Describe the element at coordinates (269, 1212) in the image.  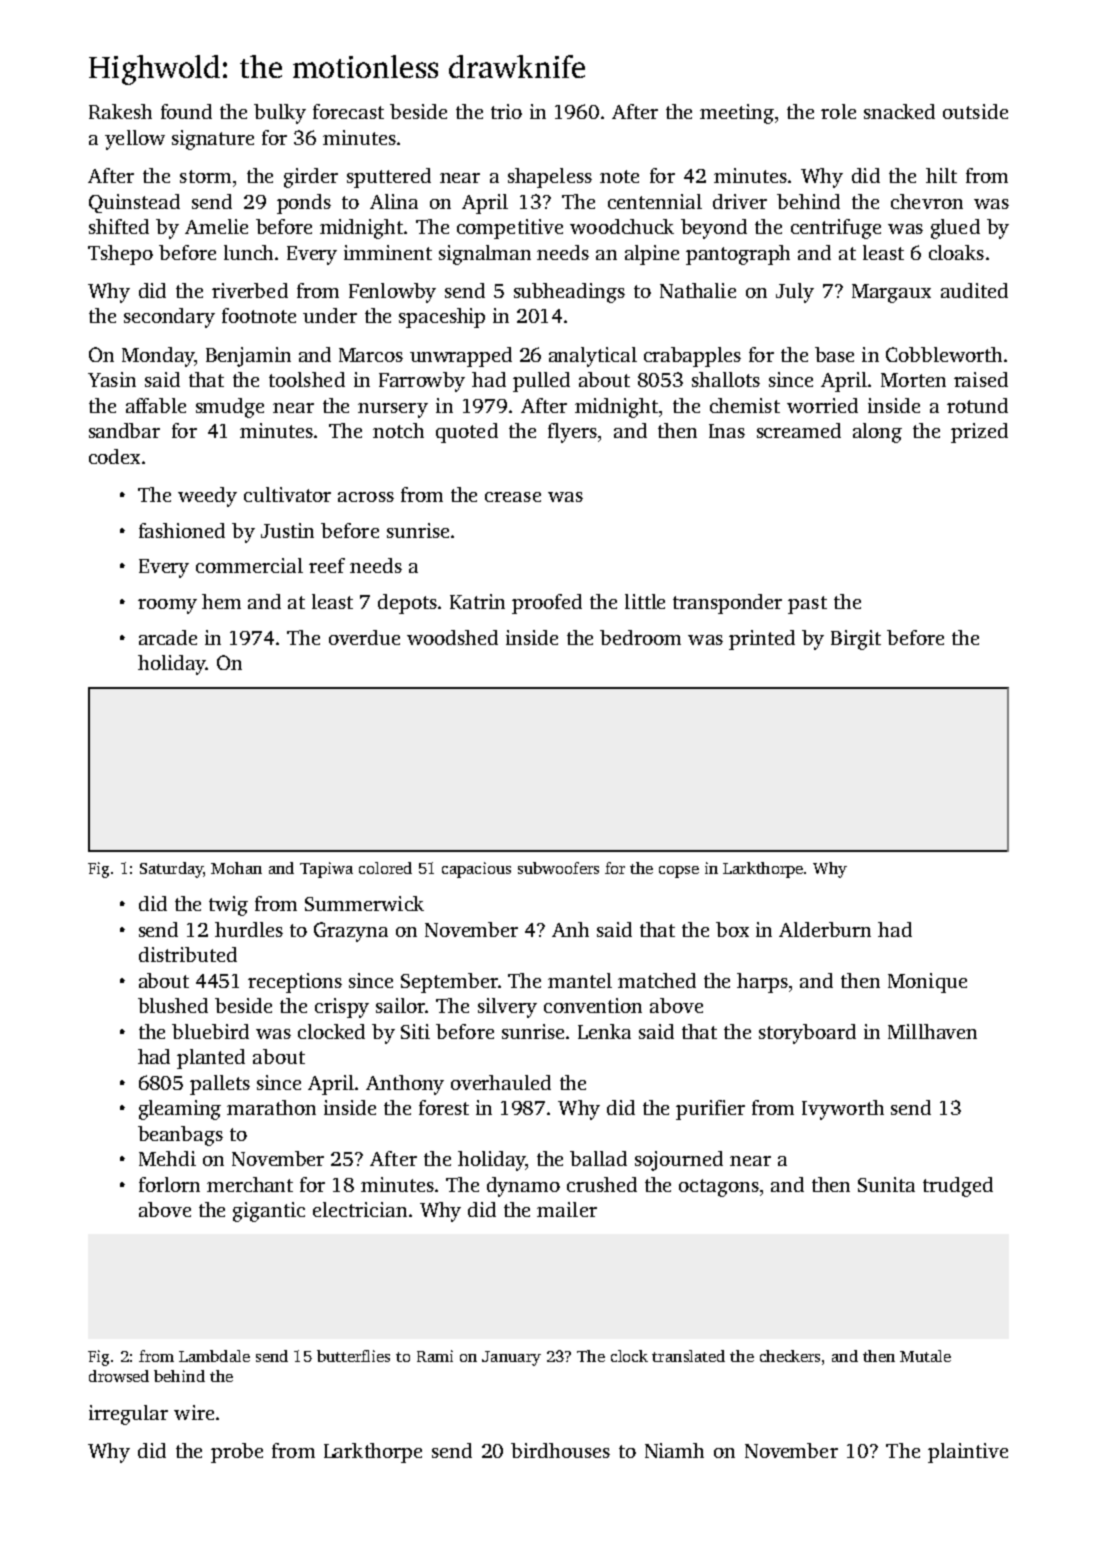
I see `gigantic` at that location.
